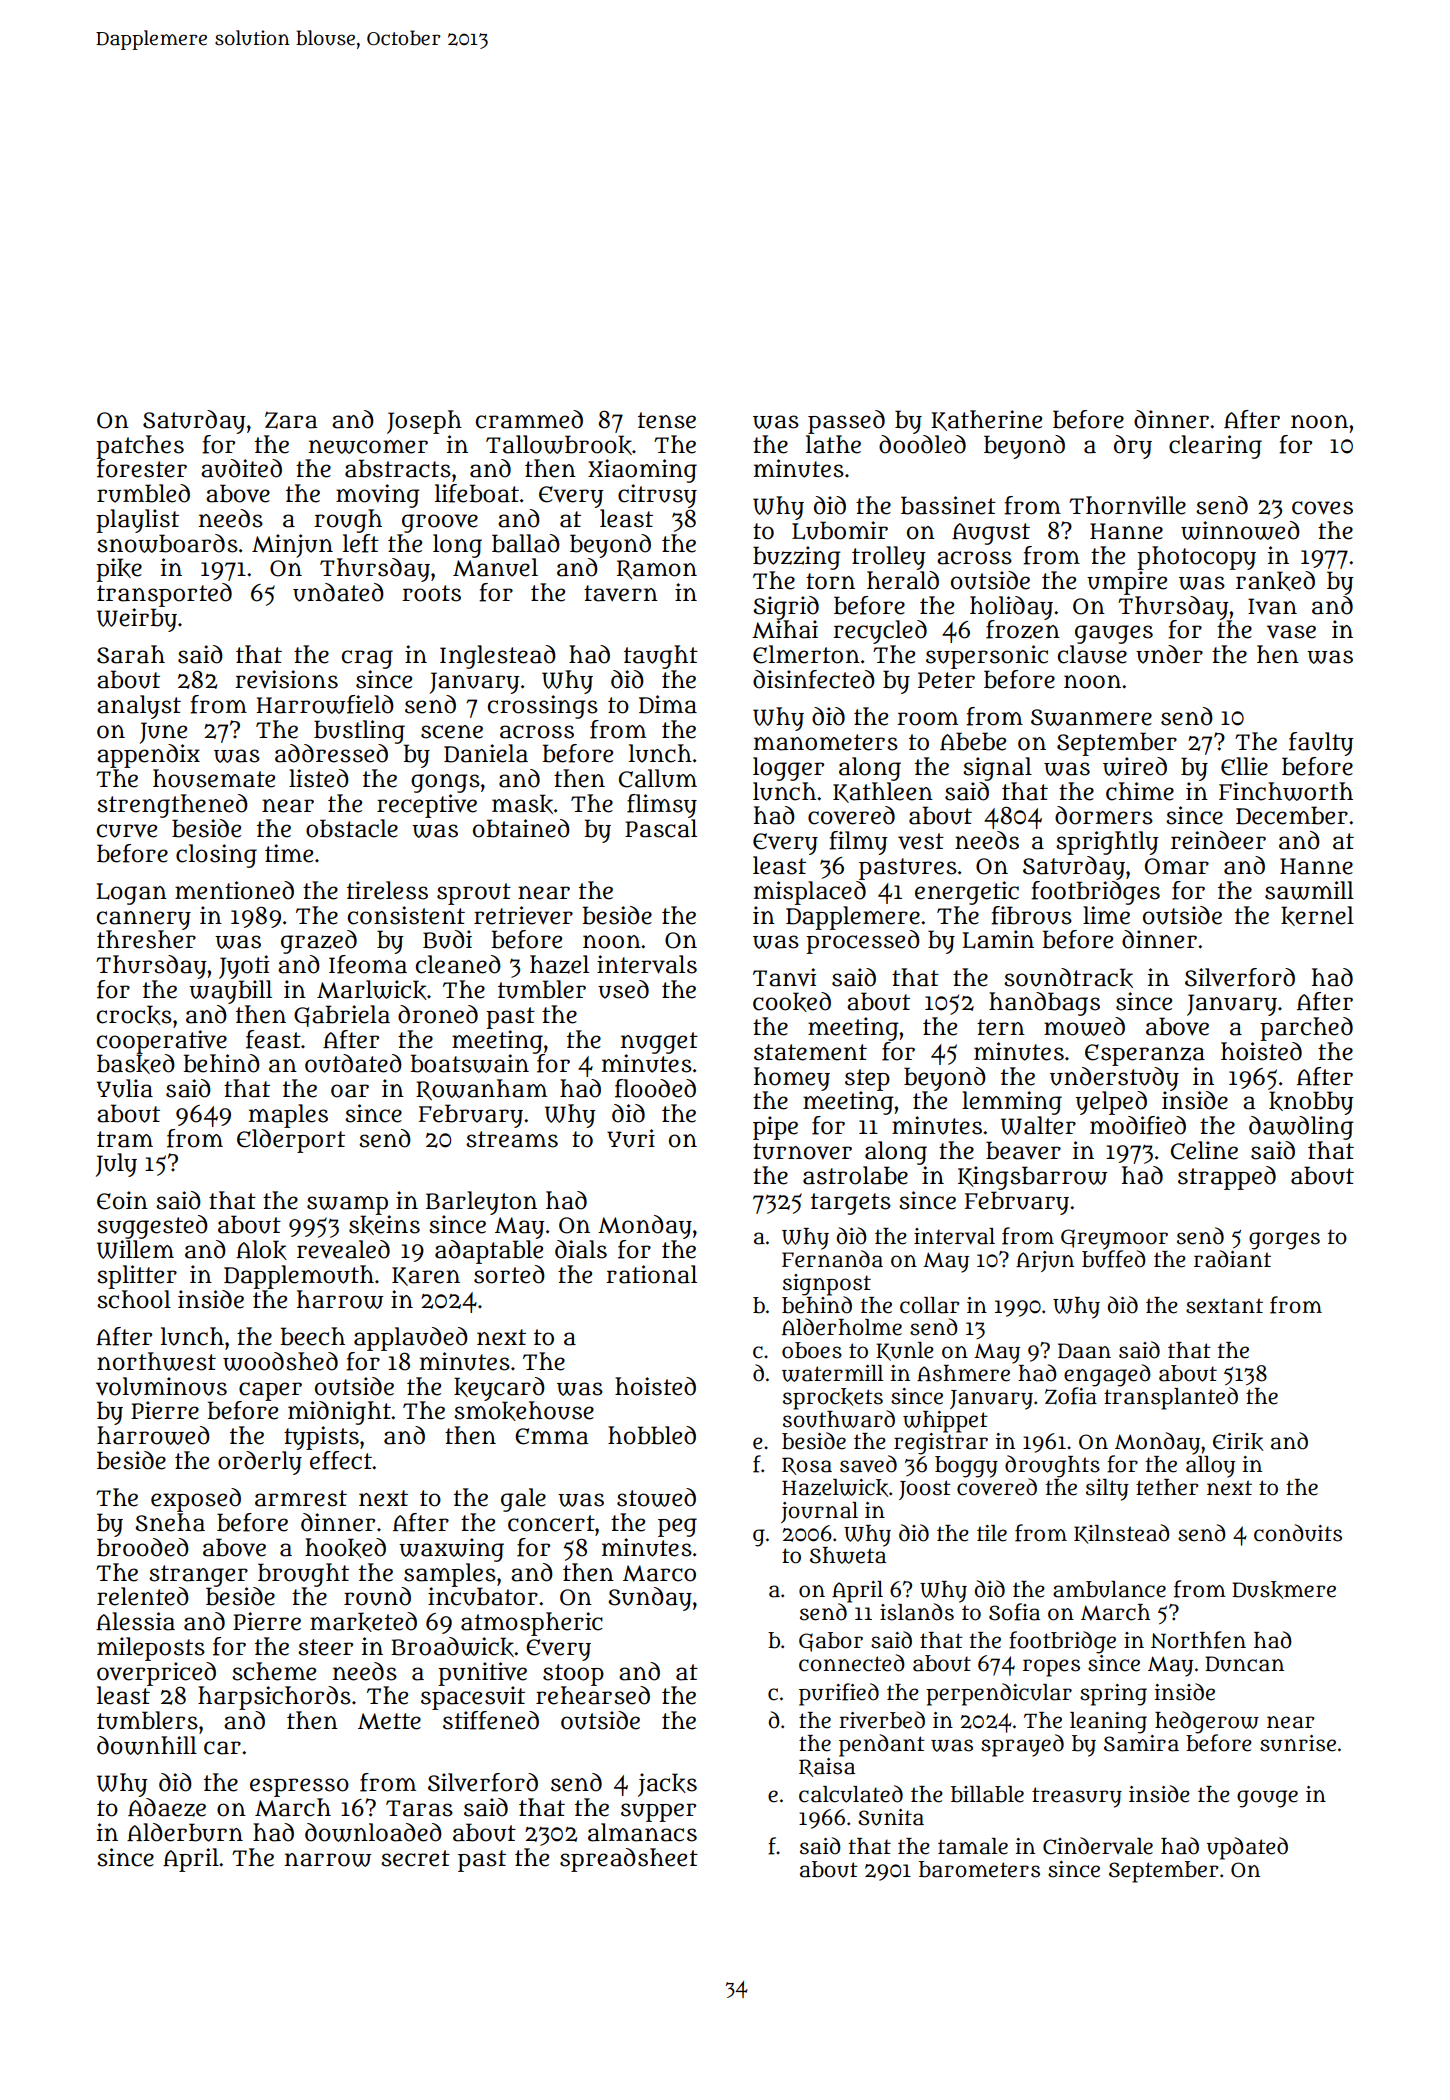 The width and height of the screenshot is (1450, 2100). Describe the element at coordinates (291, 420) in the screenshot. I see `Zara` at that location.
